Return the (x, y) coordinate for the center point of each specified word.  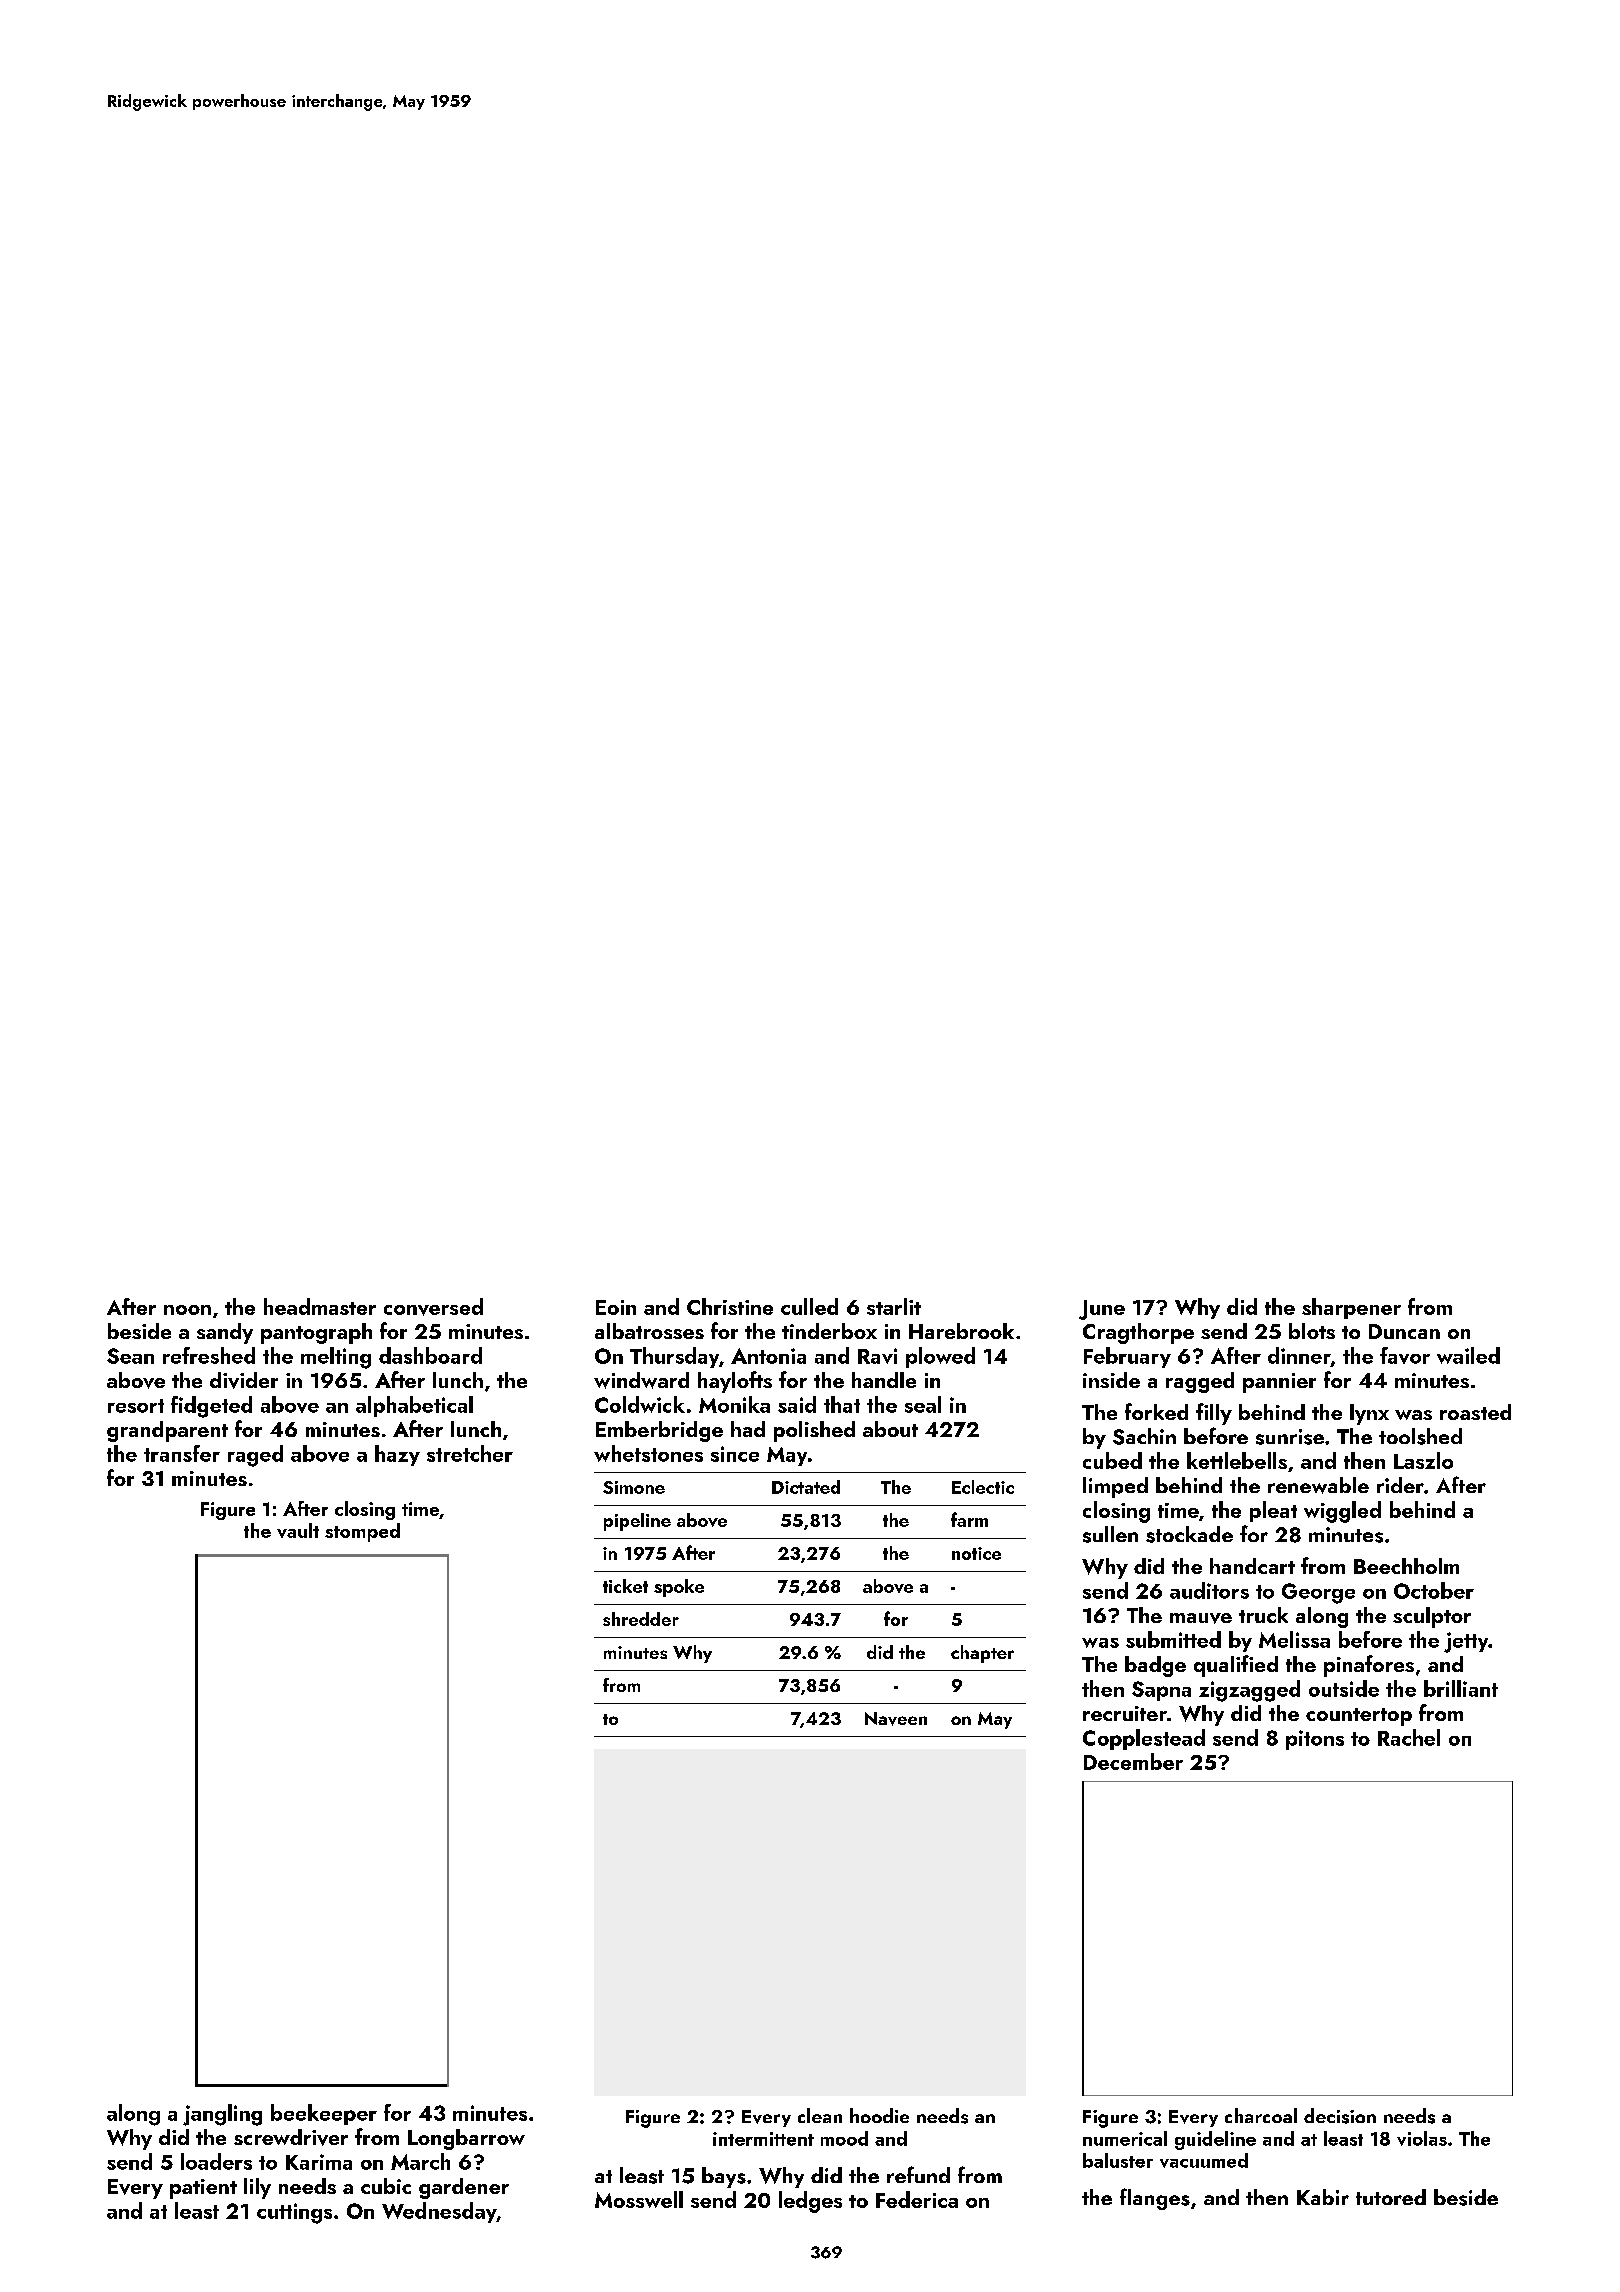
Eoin (616, 1307)
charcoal (1261, 2115)
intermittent (763, 2139)
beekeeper (324, 2114)
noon (187, 1310)
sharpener (1351, 1308)
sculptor (1432, 1617)
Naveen (896, 1719)
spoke (679, 1588)
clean (820, 2115)
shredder (641, 1619)
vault (298, 1530)
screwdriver (291, 2137)
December (1133, 1761)
